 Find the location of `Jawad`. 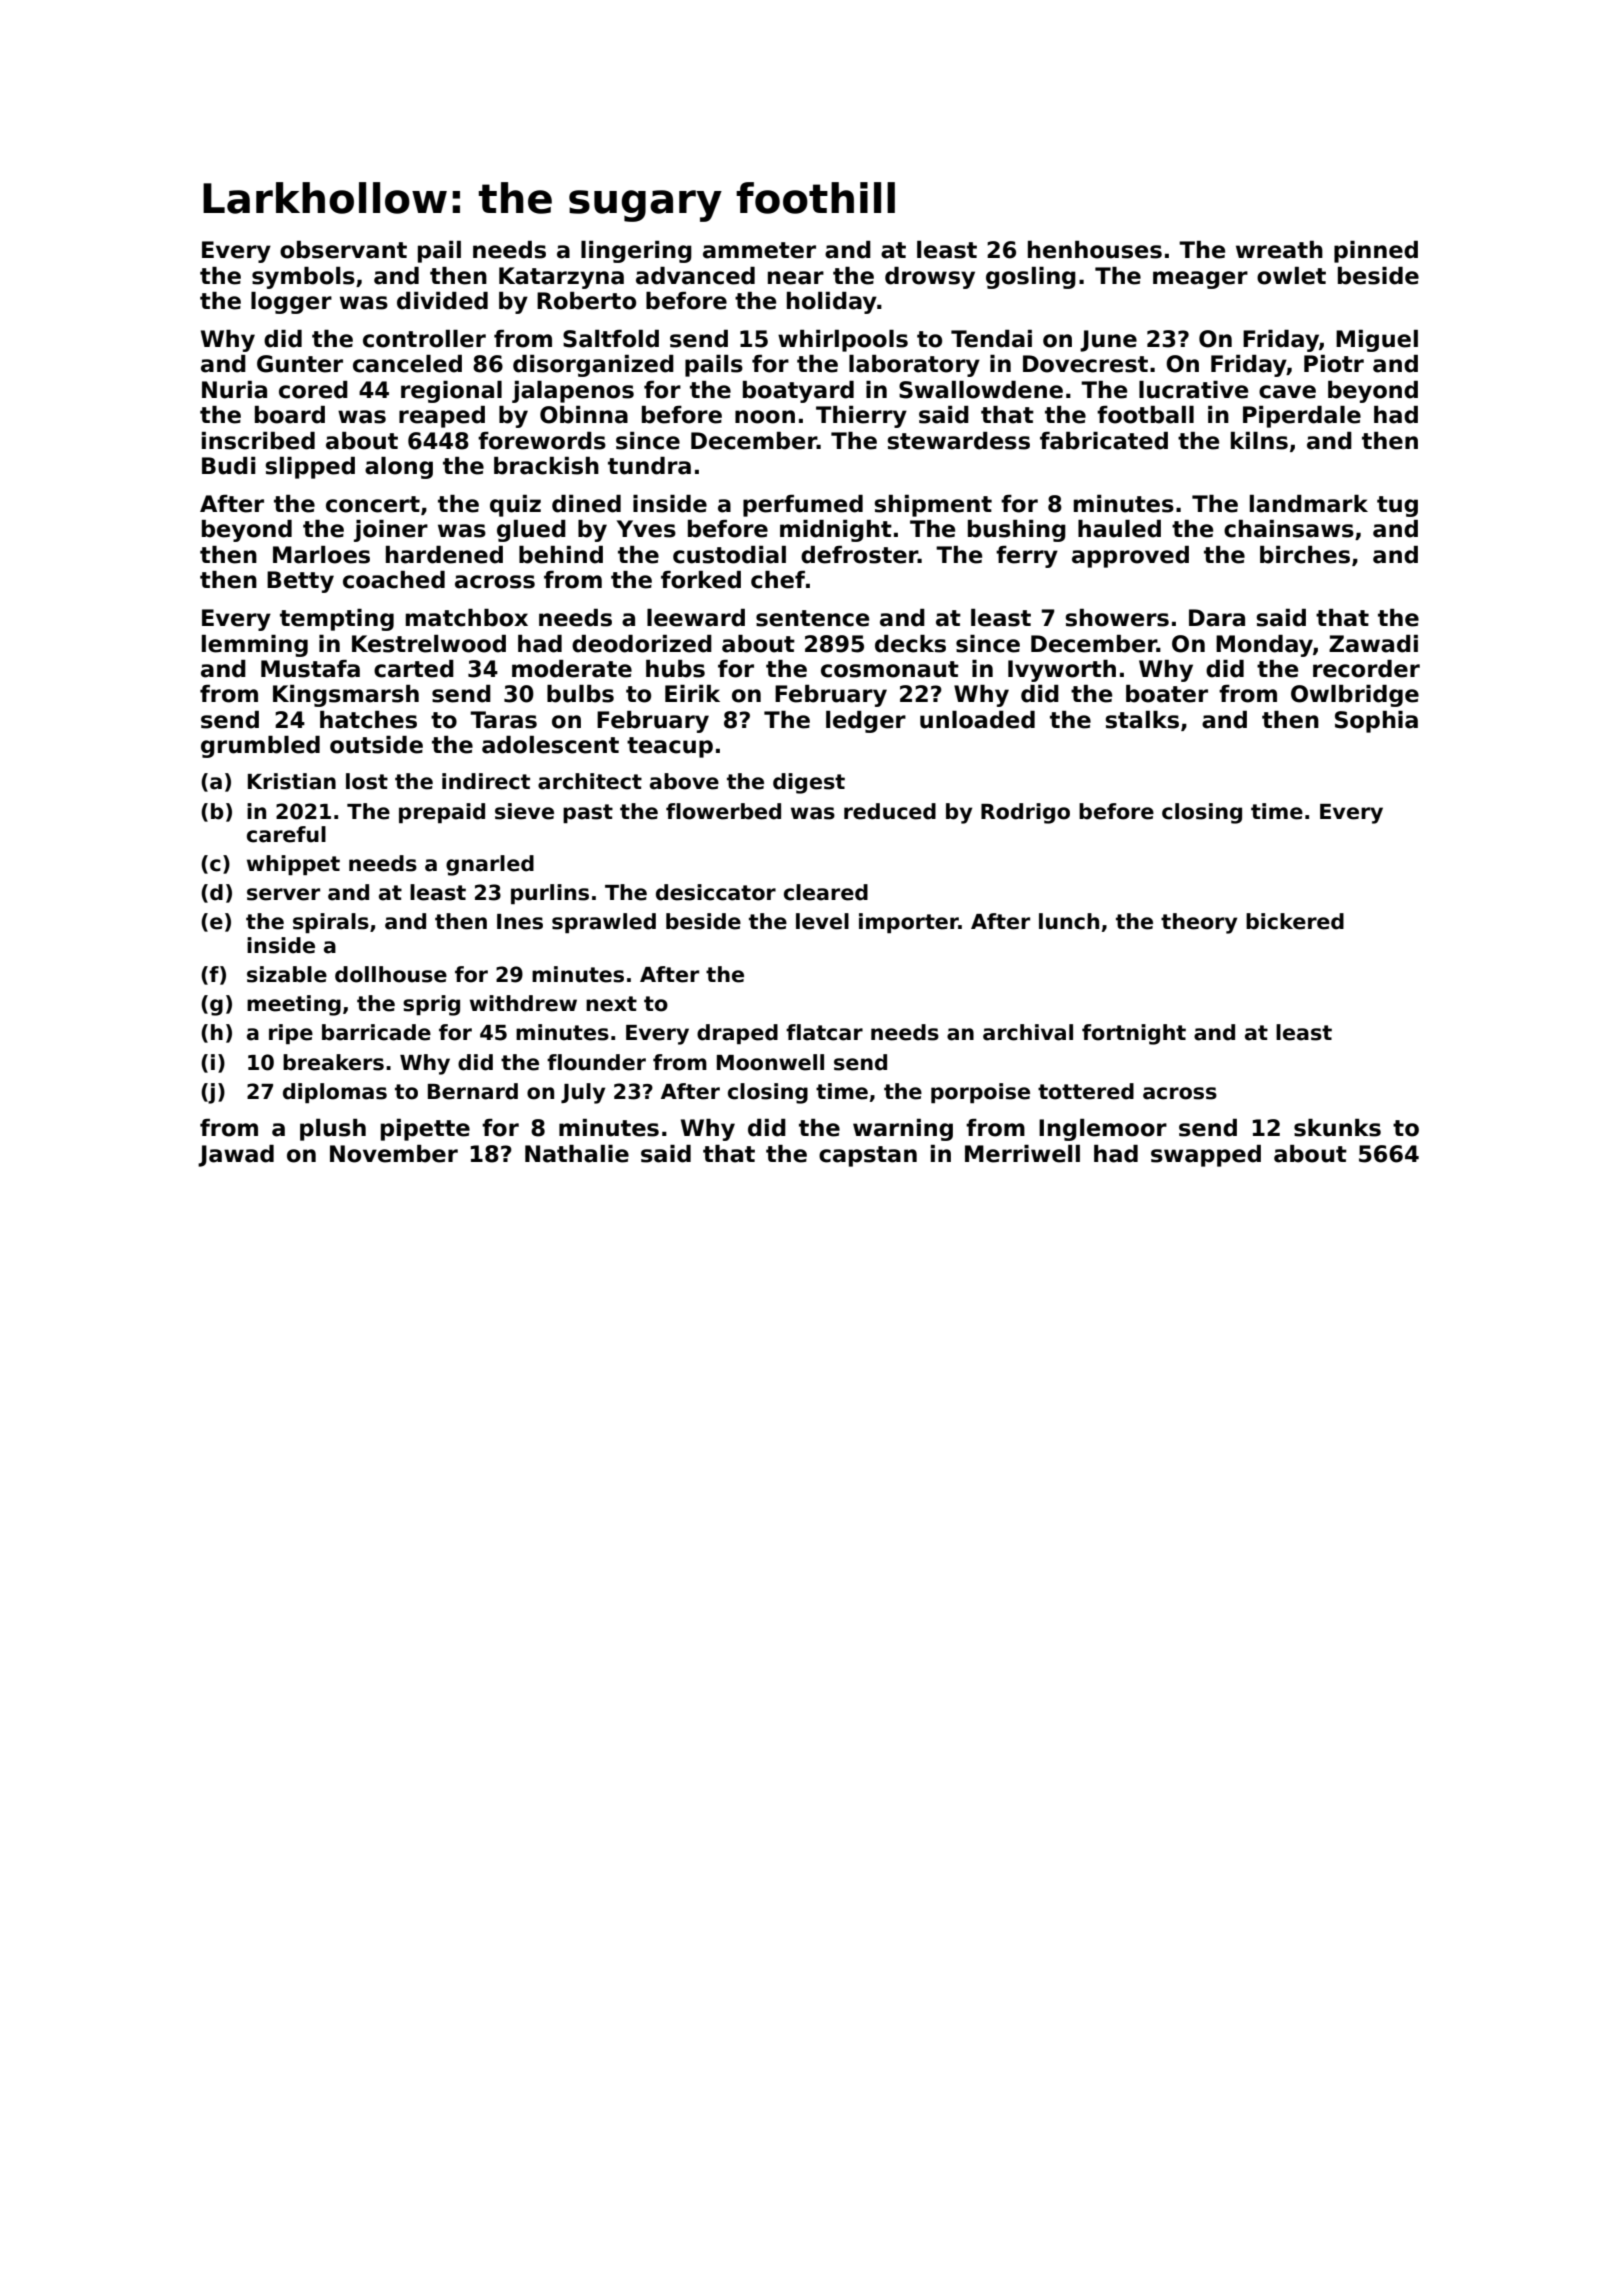

Jawad is located at coordinates (236, 1156).
